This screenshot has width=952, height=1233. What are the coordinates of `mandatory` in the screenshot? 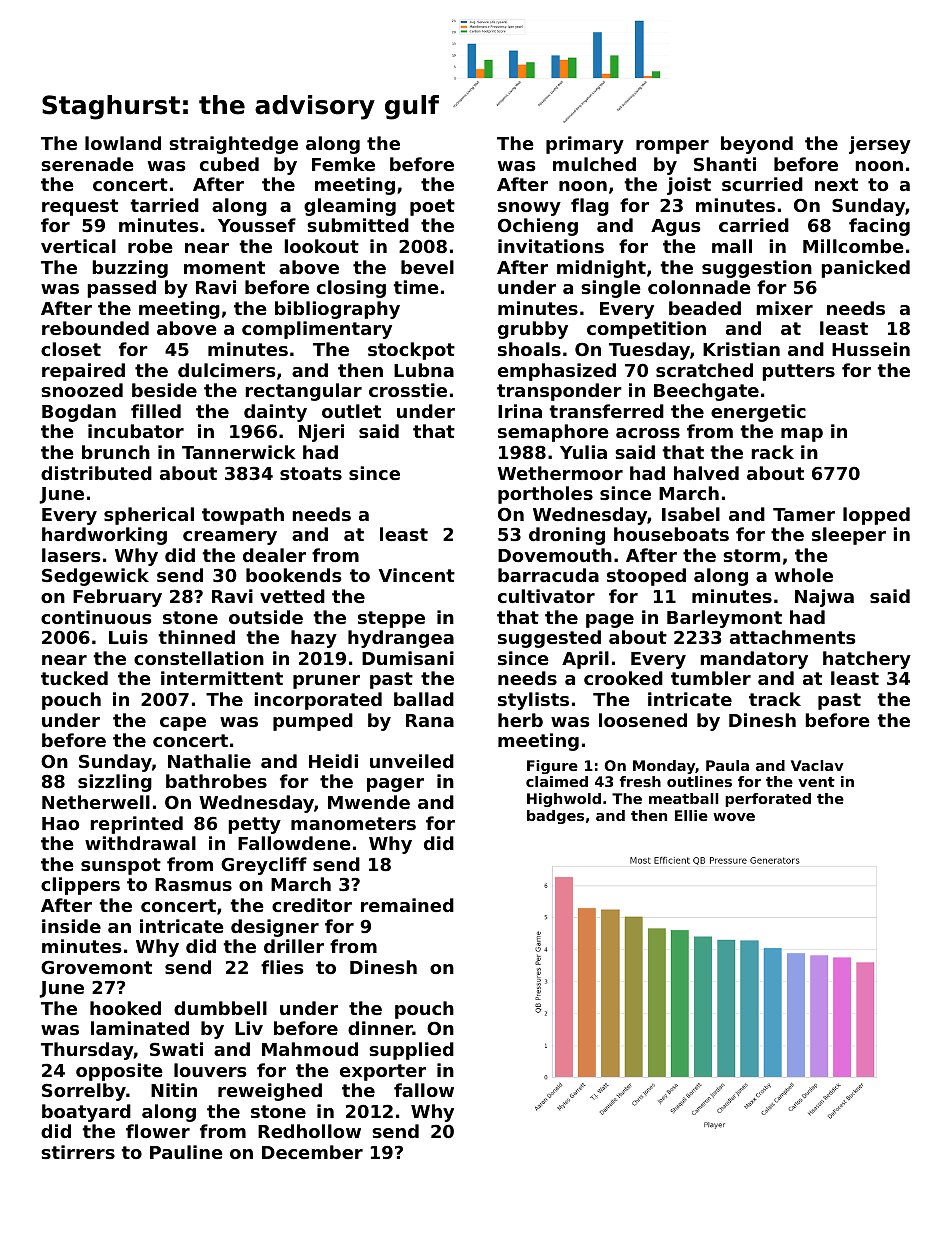 It's located at (754, 660).
